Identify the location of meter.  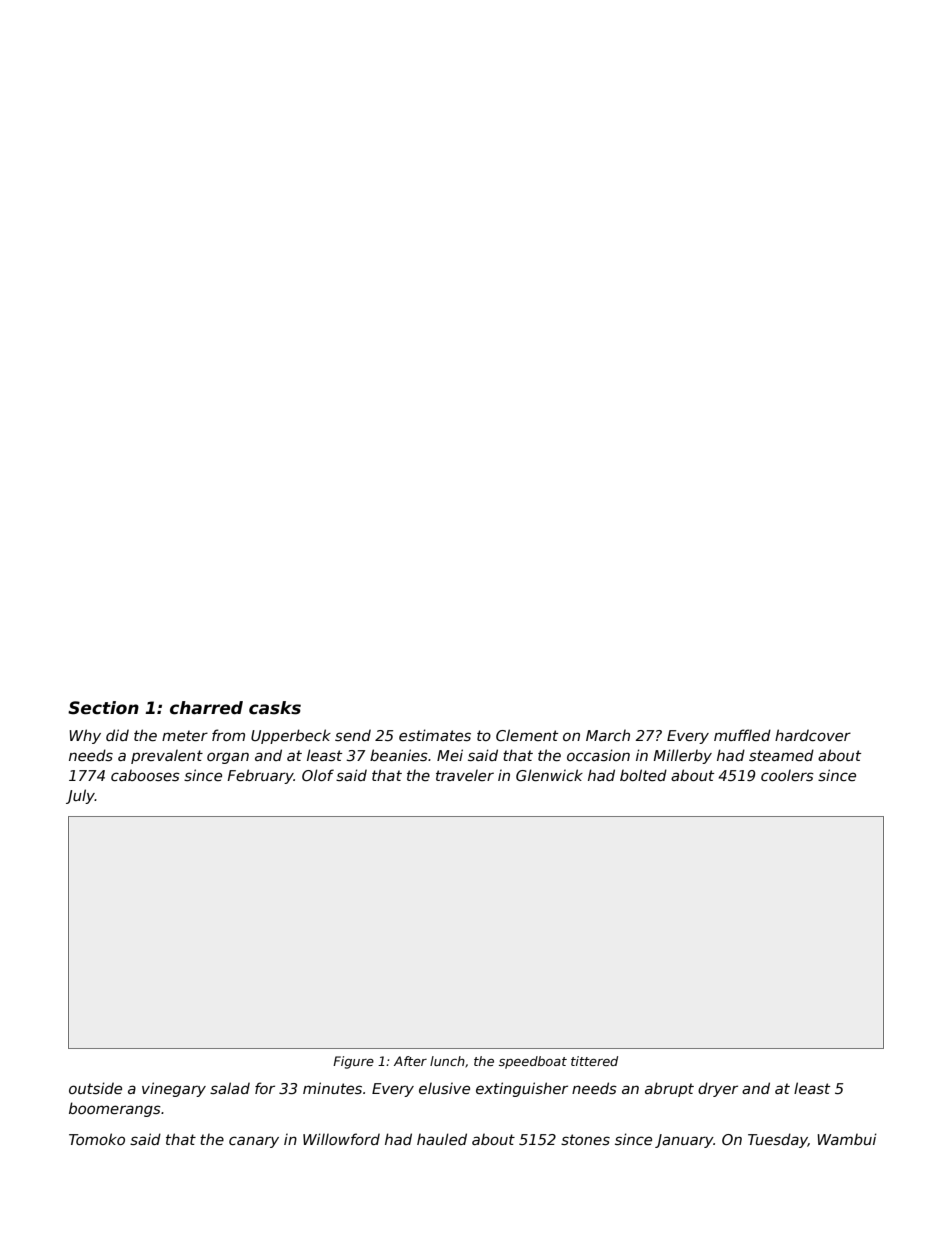
(185, 735).
